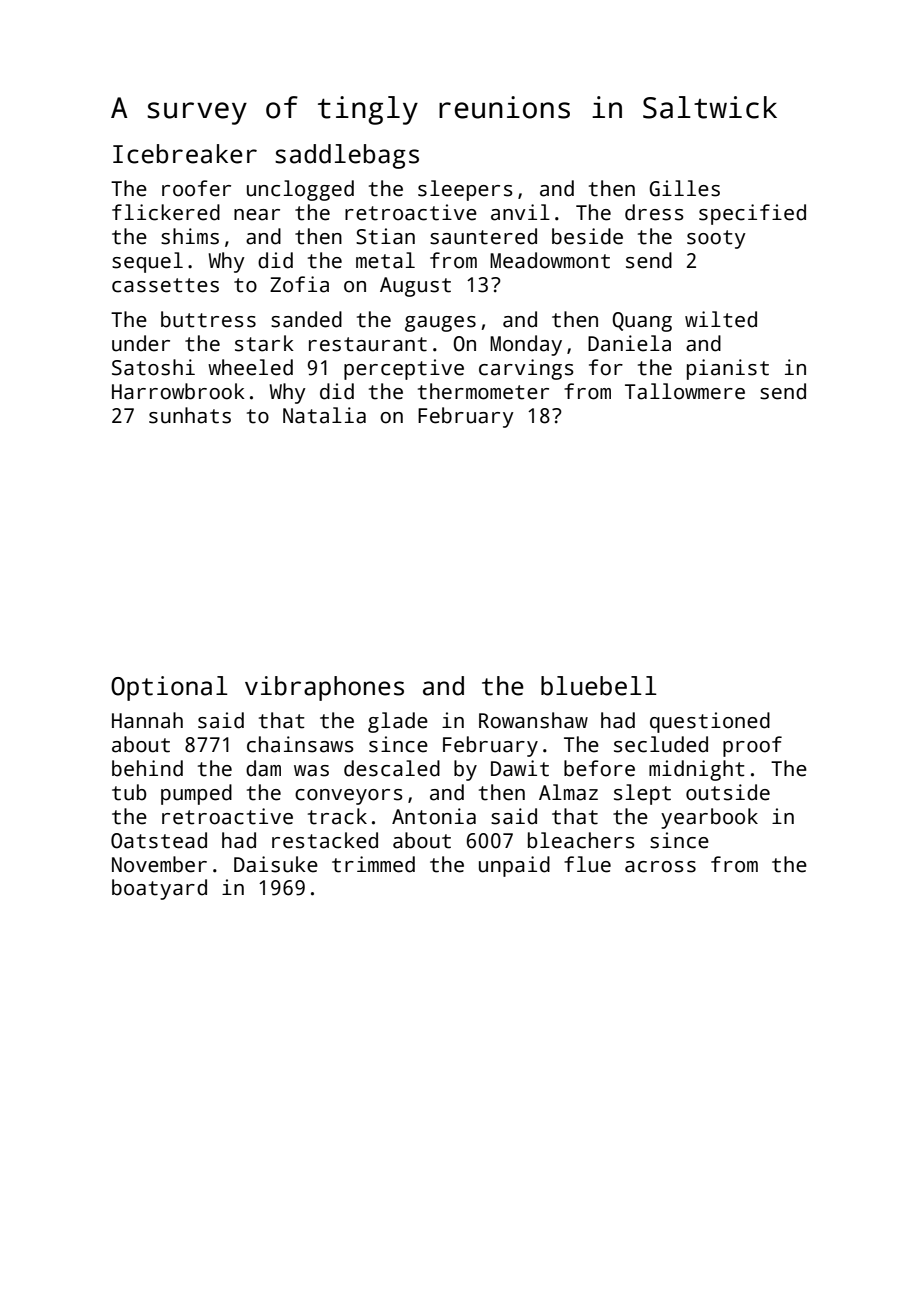 This document has width=924, height=1314. I want to click on Gilles, so click(684, 188).
